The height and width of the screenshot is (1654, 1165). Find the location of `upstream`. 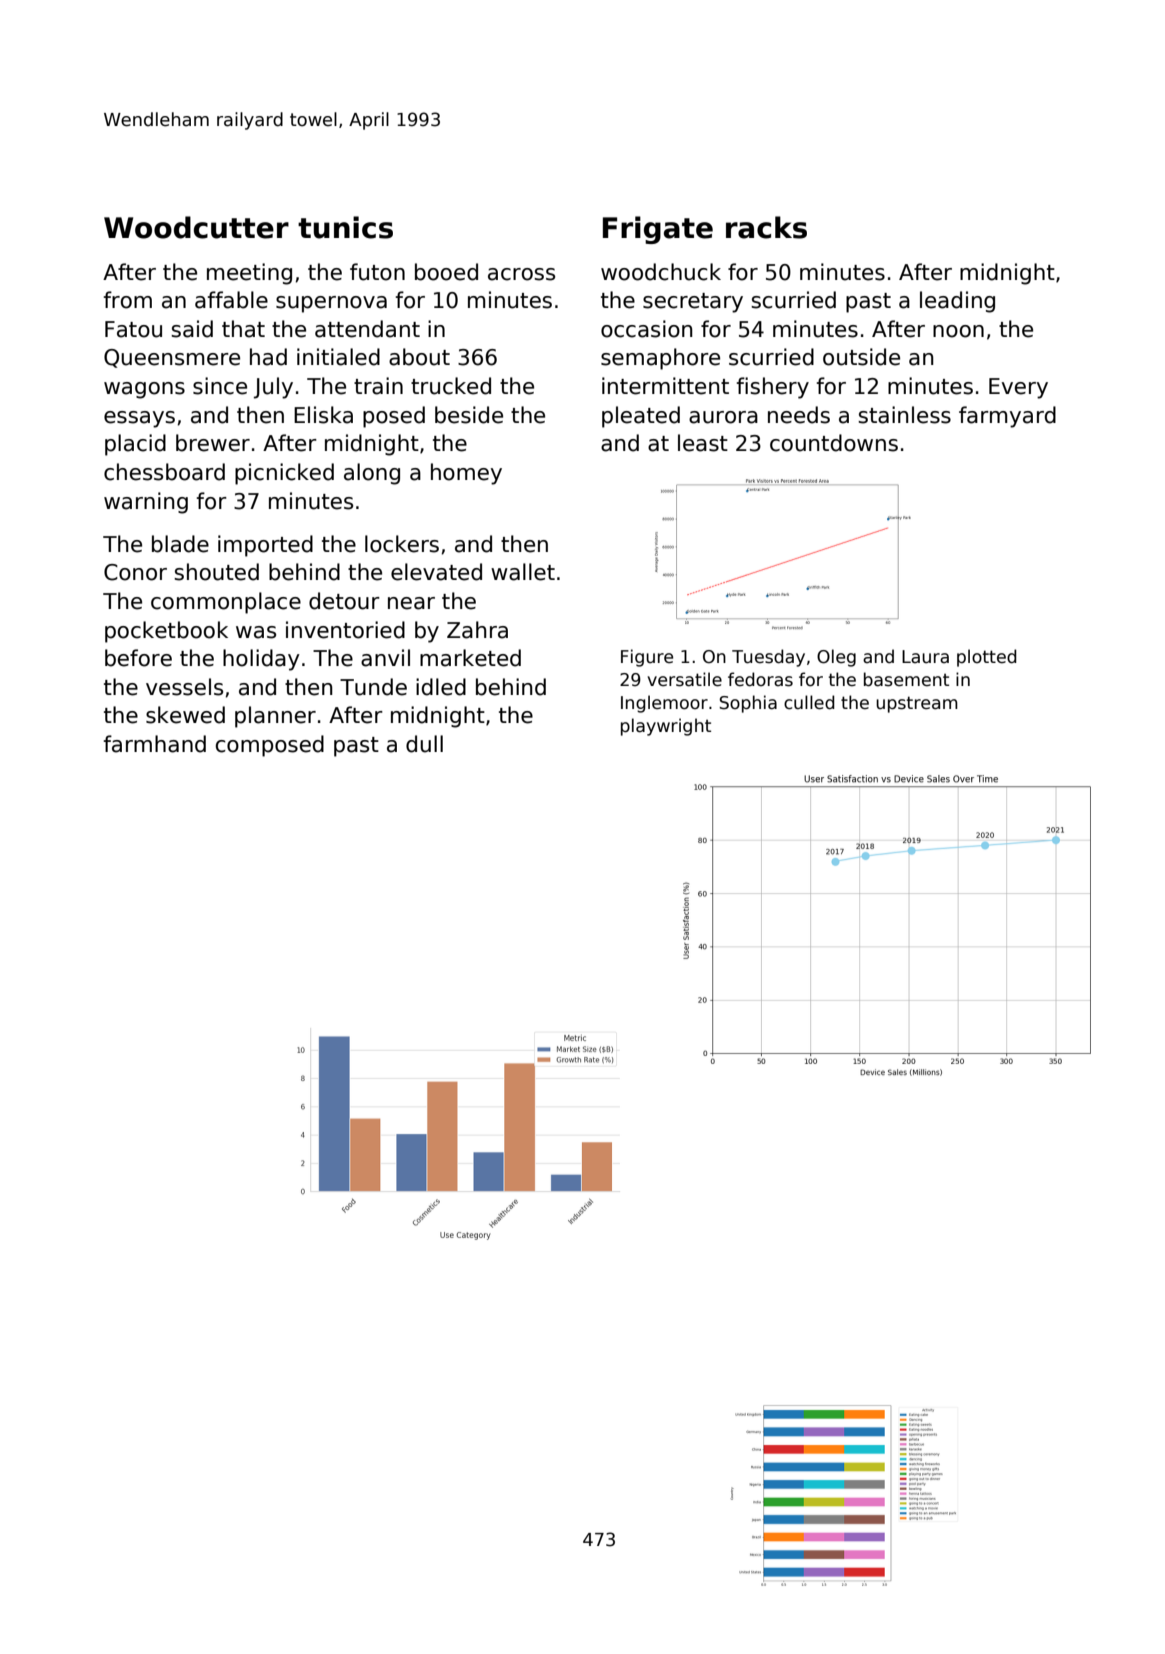

upstream is located at coordinates (917, 704).
